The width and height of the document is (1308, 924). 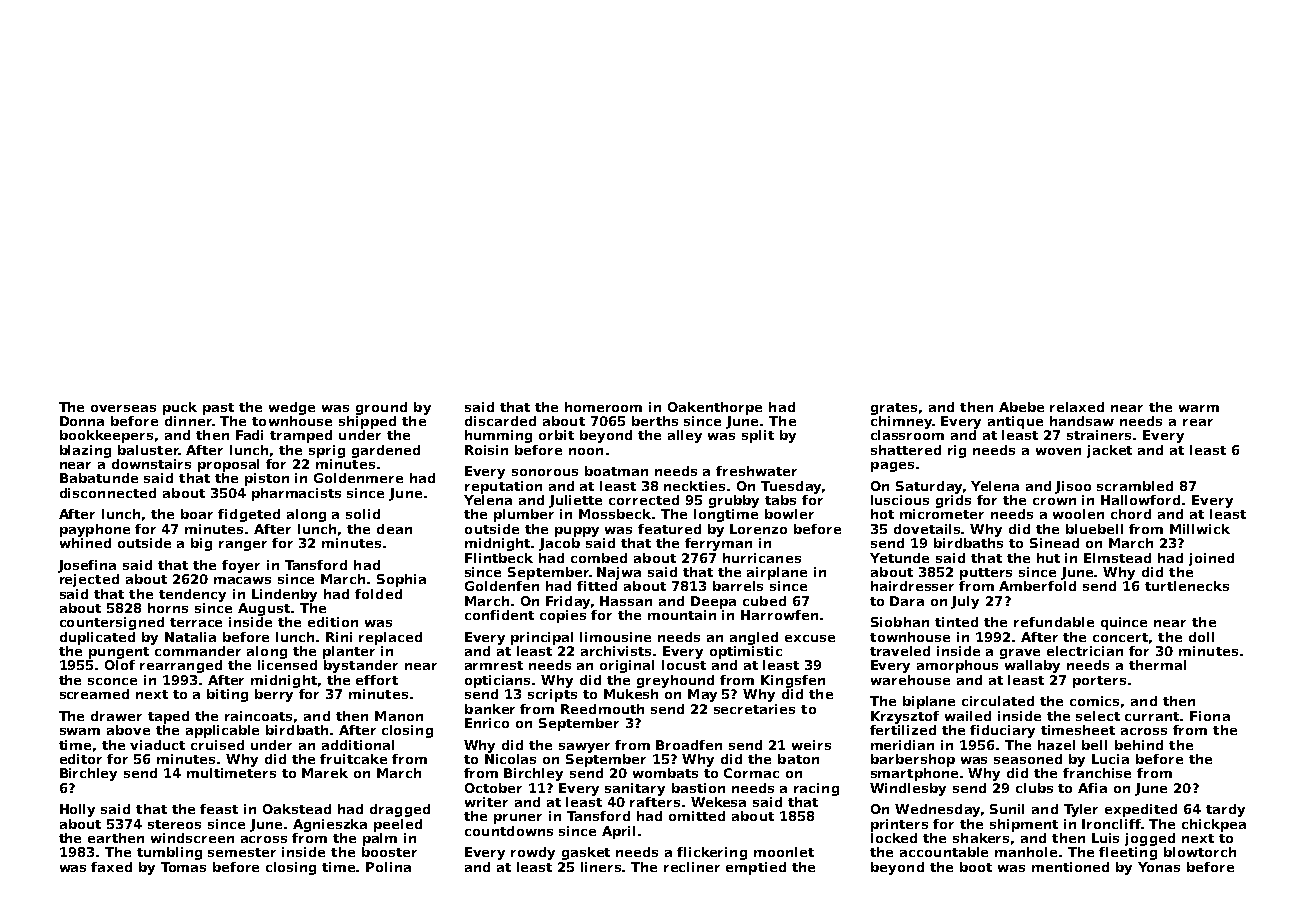 I want to click on Abebe, so click(x=1021, y=407).
